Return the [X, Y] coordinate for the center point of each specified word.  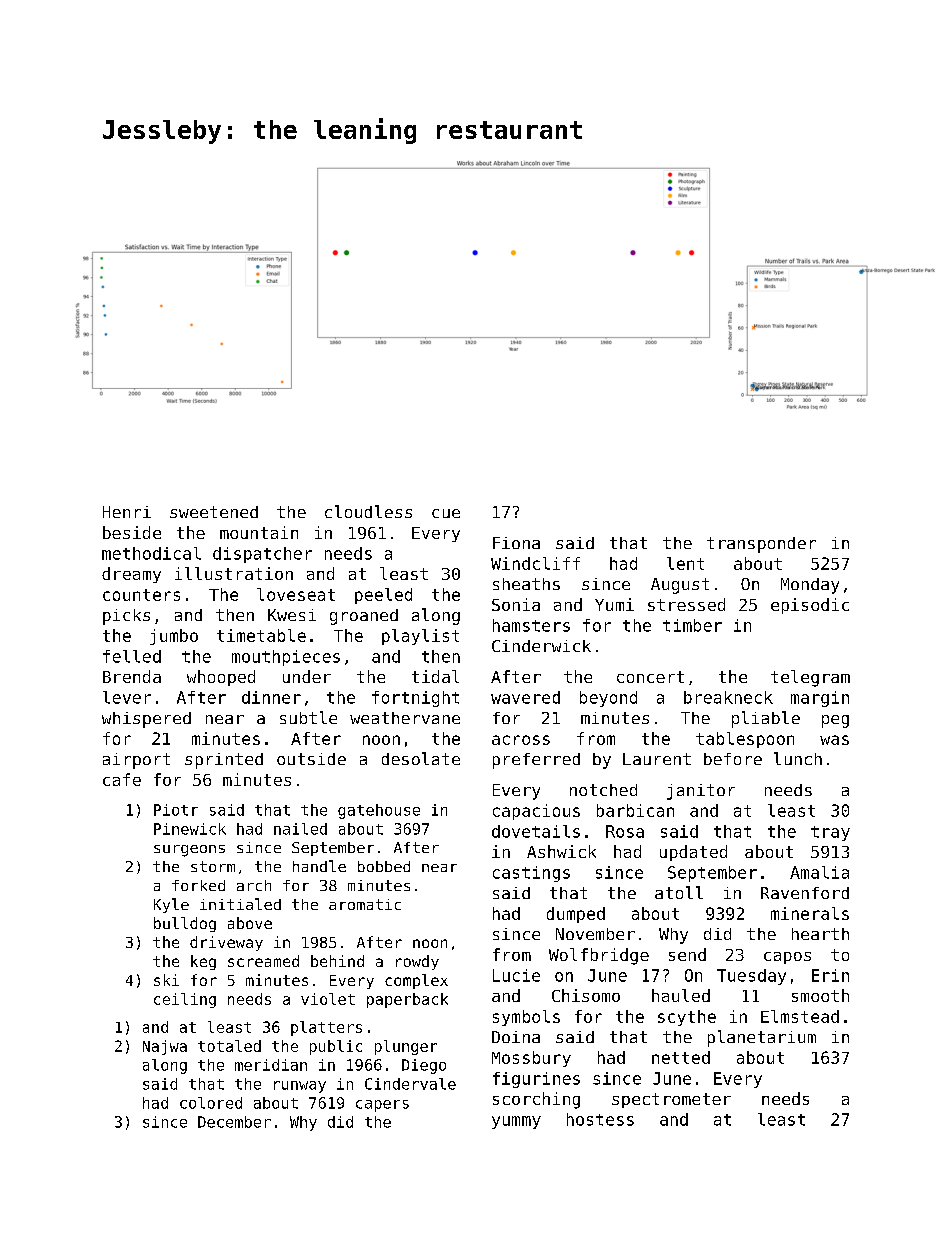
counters [141, 595]
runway [300, 1087]
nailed [300, 829]
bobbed [384, 866]
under [307, 676]
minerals [810, 913]
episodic [810, 606]
